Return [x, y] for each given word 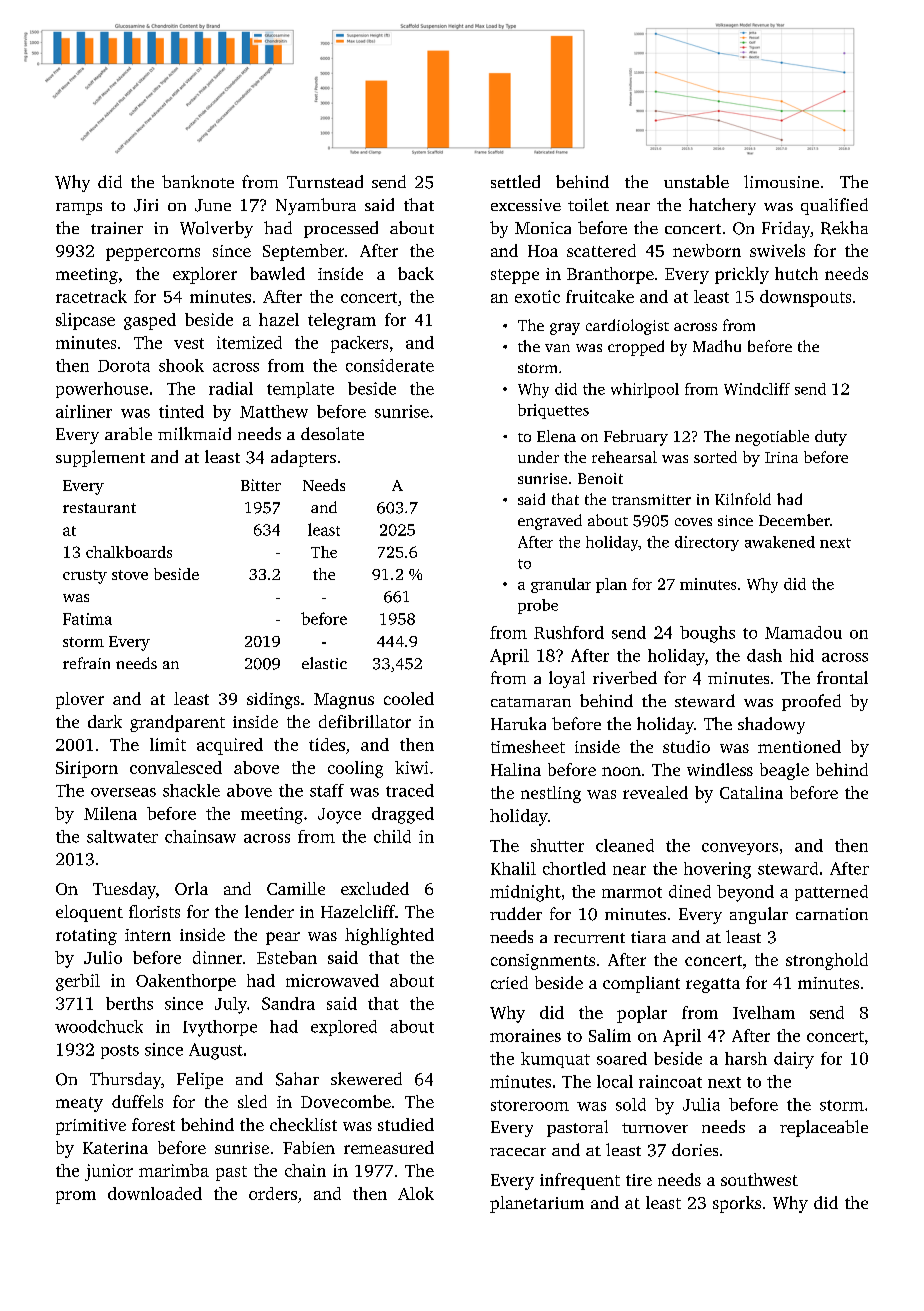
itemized [249, 342]
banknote [198, 181]
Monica [543, 228]
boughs [707, 634]
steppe [515, 276]
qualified [834, 206]
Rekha [844, 228]
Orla [191, 888]
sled [252, 1101]
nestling [551, 794]
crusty [85, 577]
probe [538, 606]
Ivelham [764, 1012]
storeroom [530, 1105]
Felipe [200, 1080]
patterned [831, 893]
